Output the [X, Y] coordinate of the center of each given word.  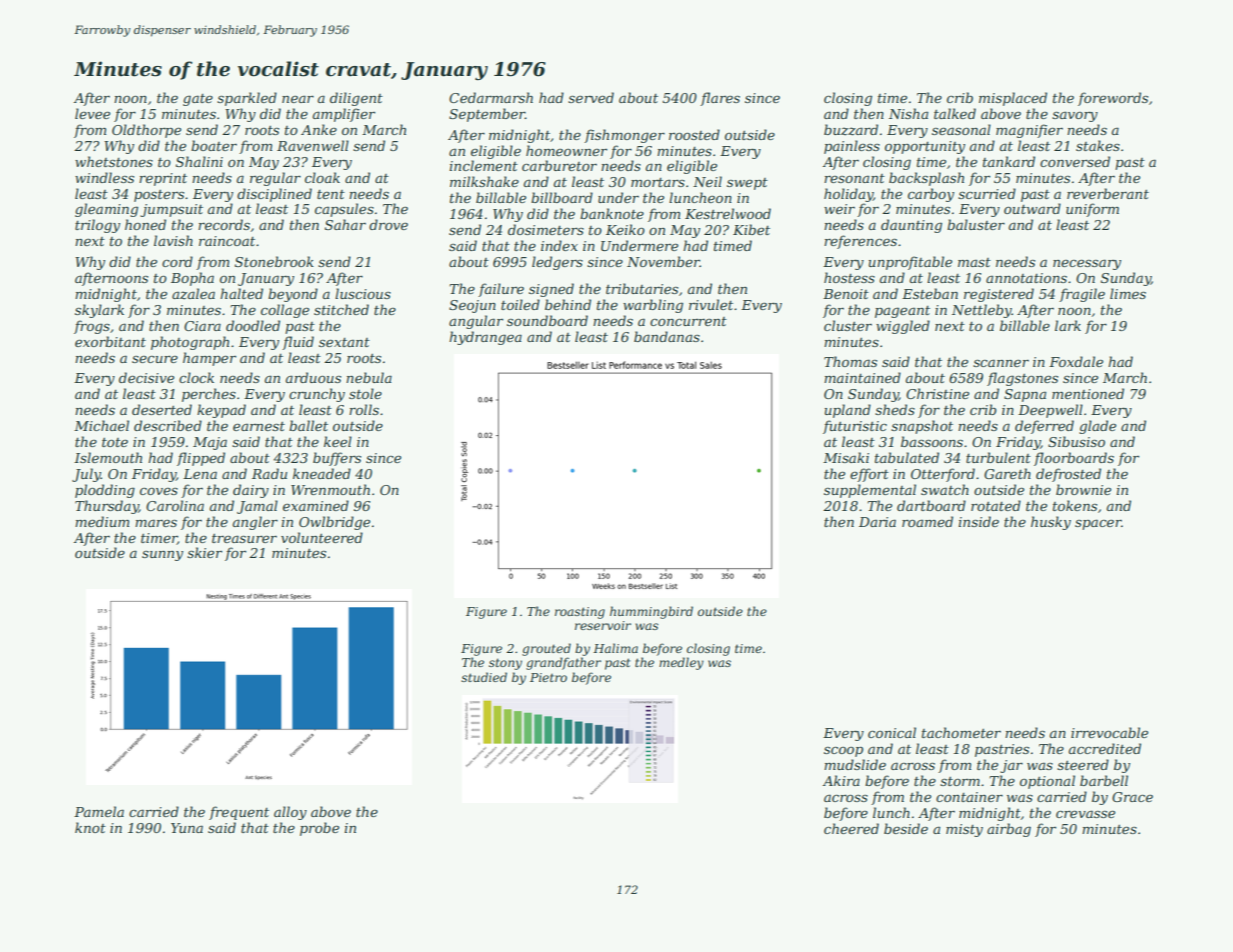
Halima [615, 648]
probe [319, 829]
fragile [1082, 295]
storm [960, 781]
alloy [290, 813]
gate [198, 100]
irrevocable [1109, 732]
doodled [253, 325]
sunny [162, 556]
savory [1075, 116]
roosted [694, 134]
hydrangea [485, 338]
